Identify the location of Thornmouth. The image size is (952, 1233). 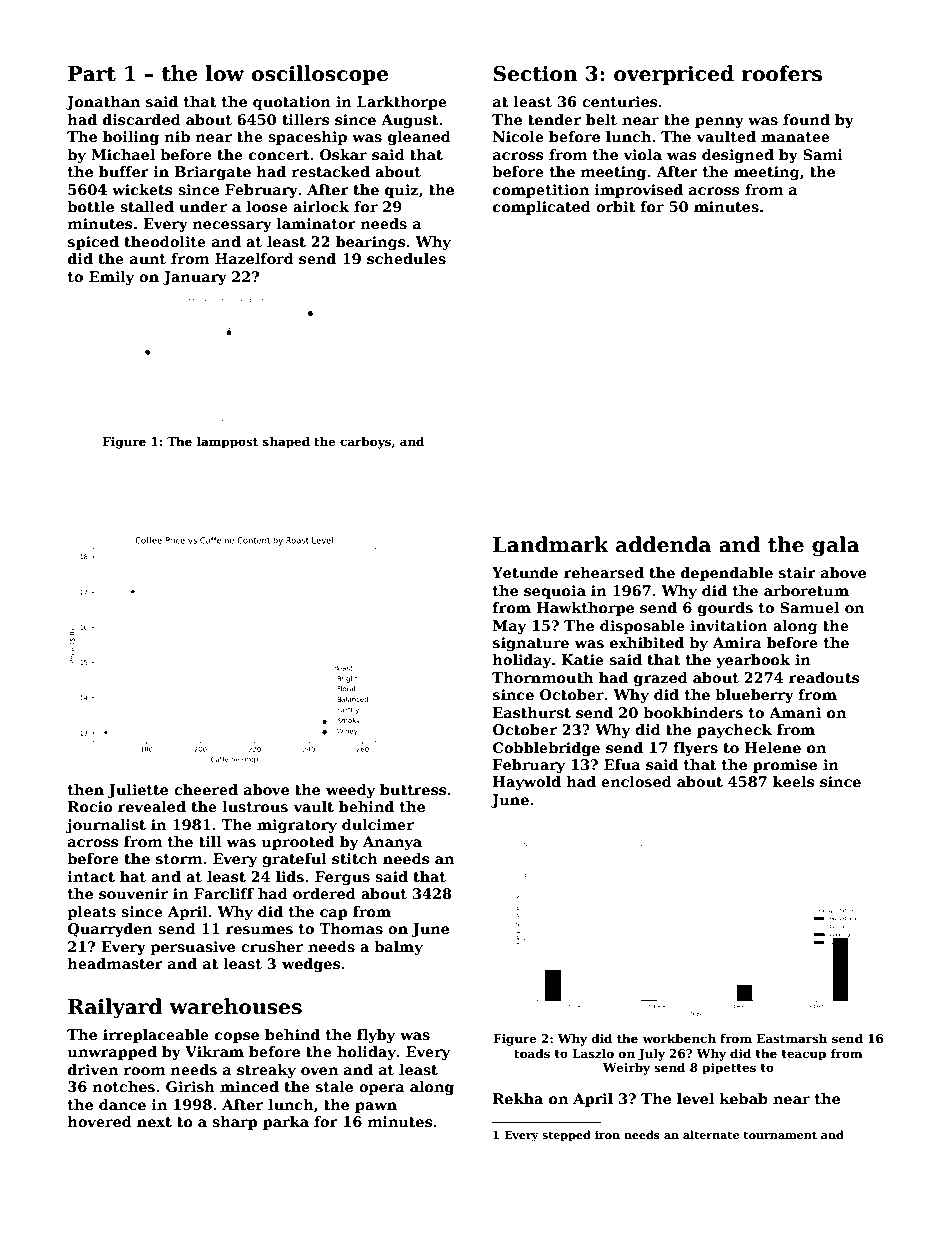
(542, 677).
